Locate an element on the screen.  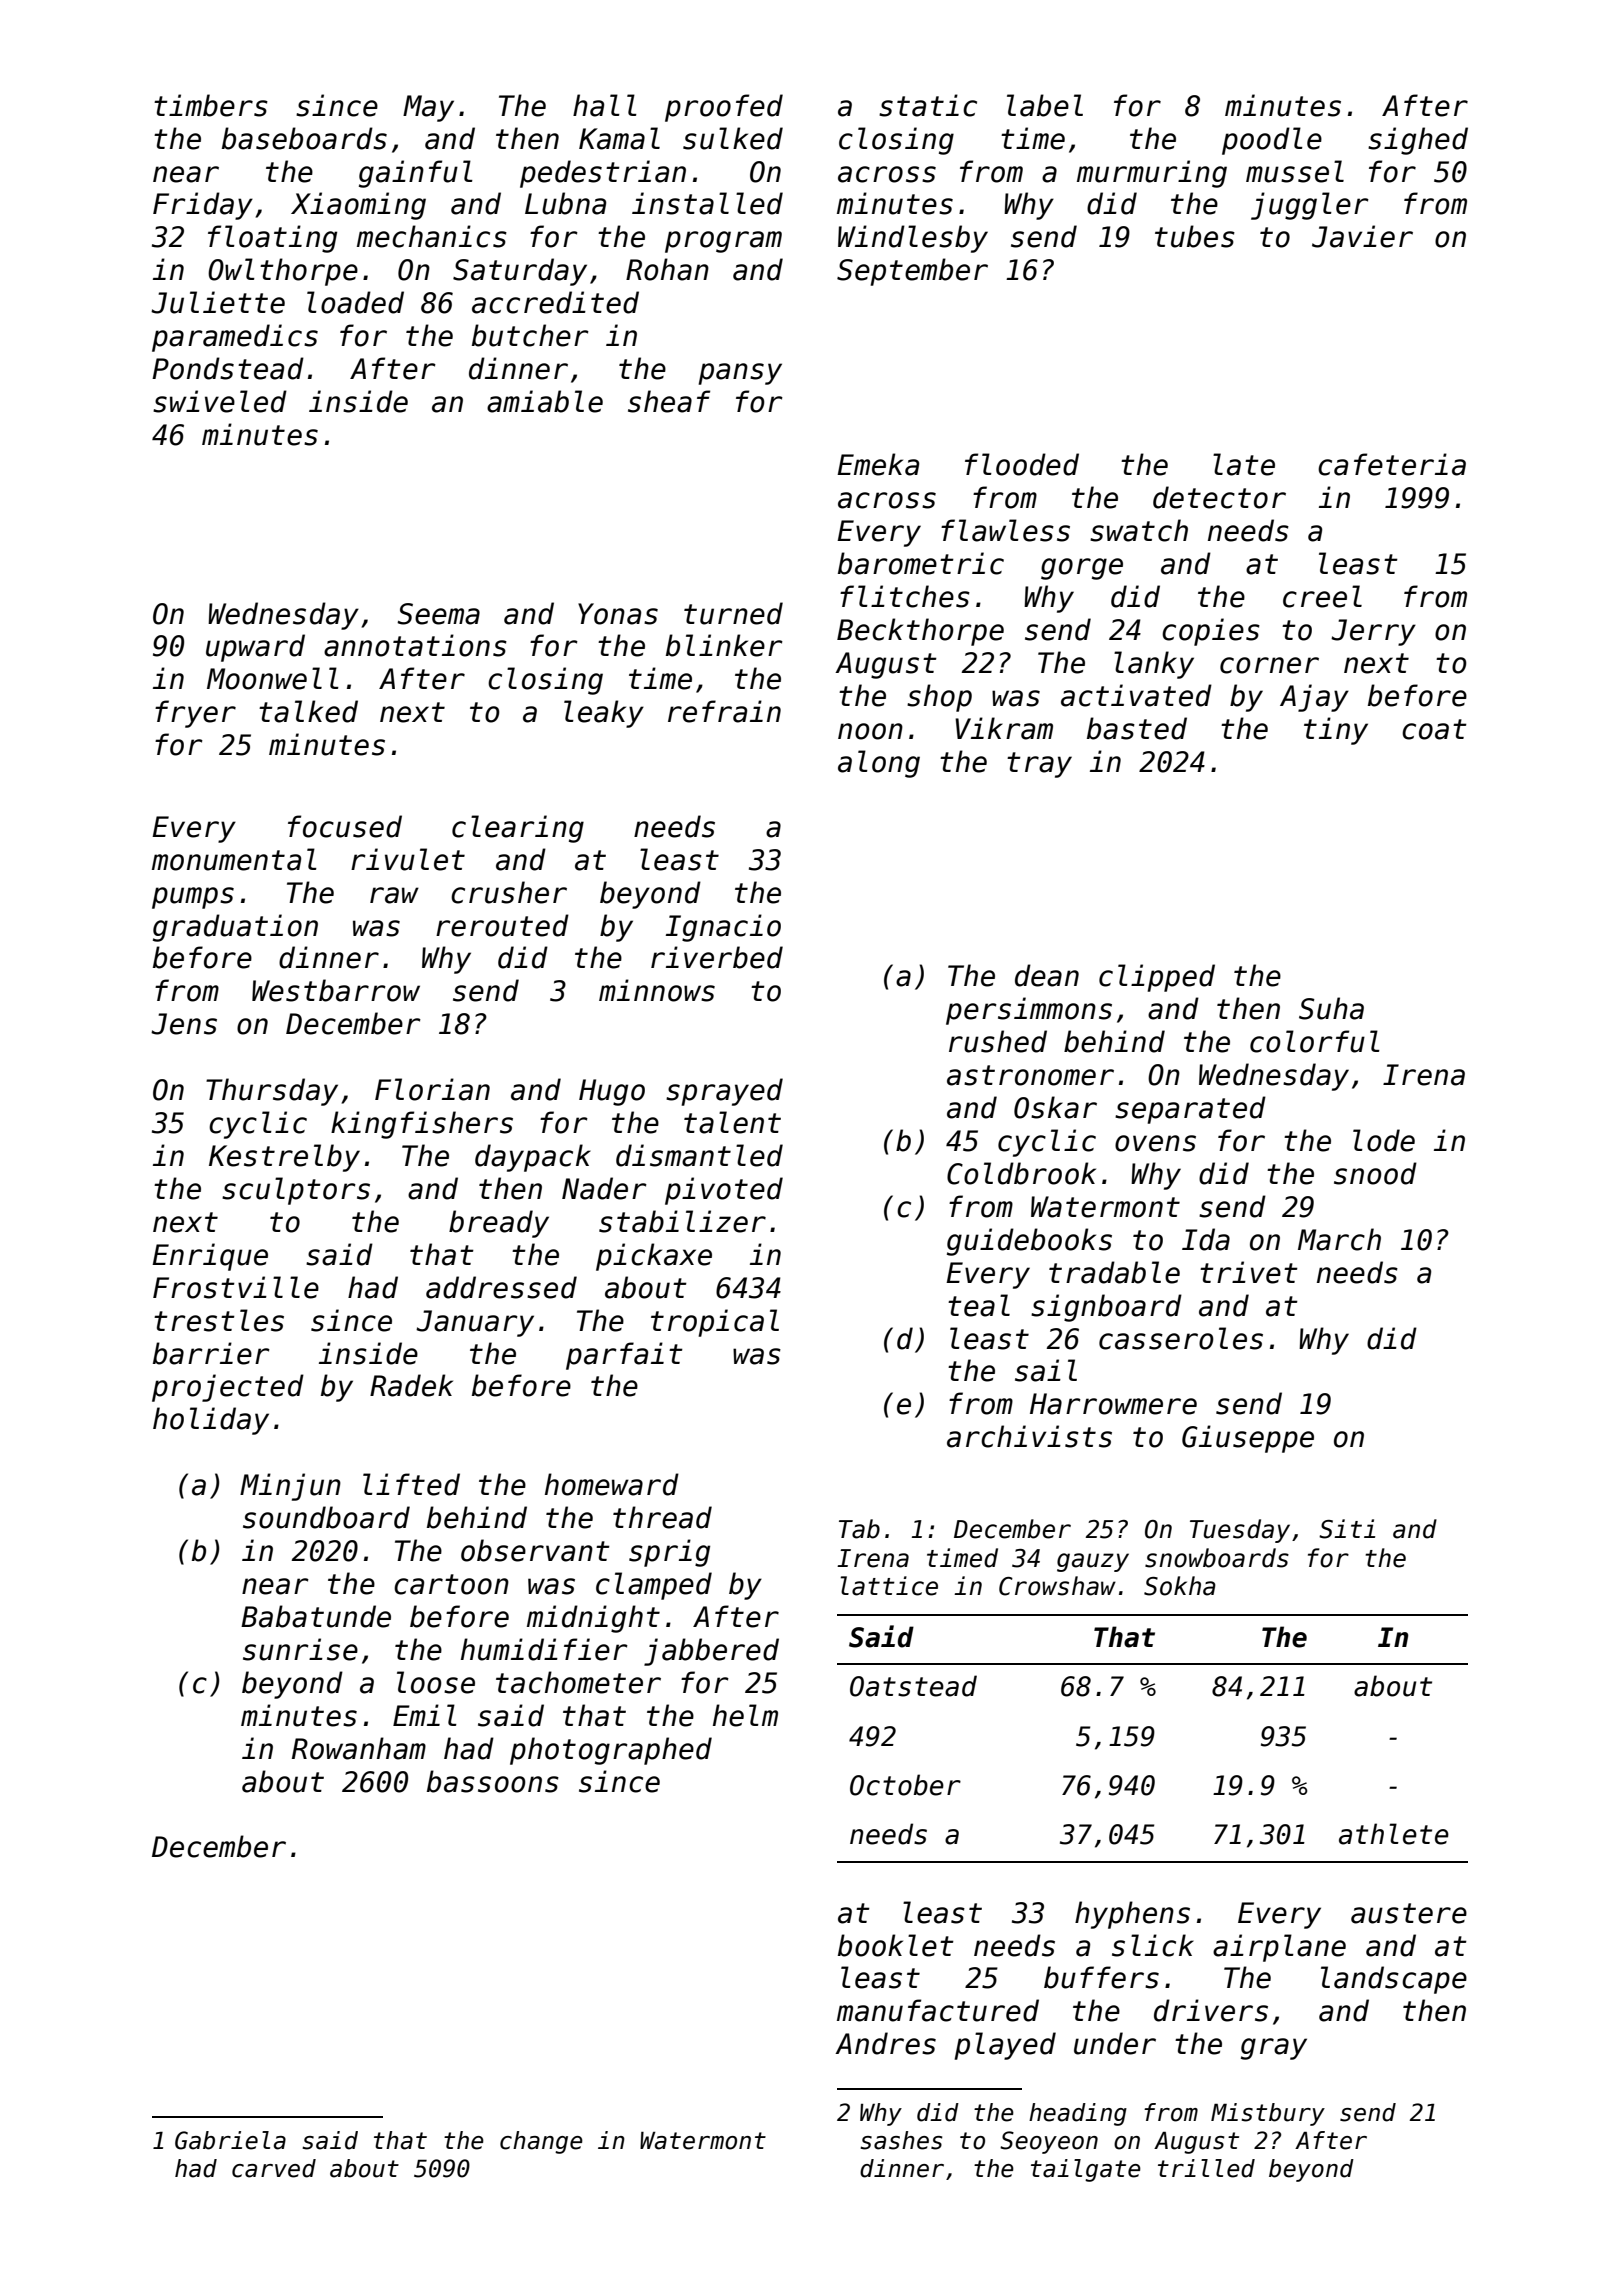
Radek is located at coordinates (411, 1385).
